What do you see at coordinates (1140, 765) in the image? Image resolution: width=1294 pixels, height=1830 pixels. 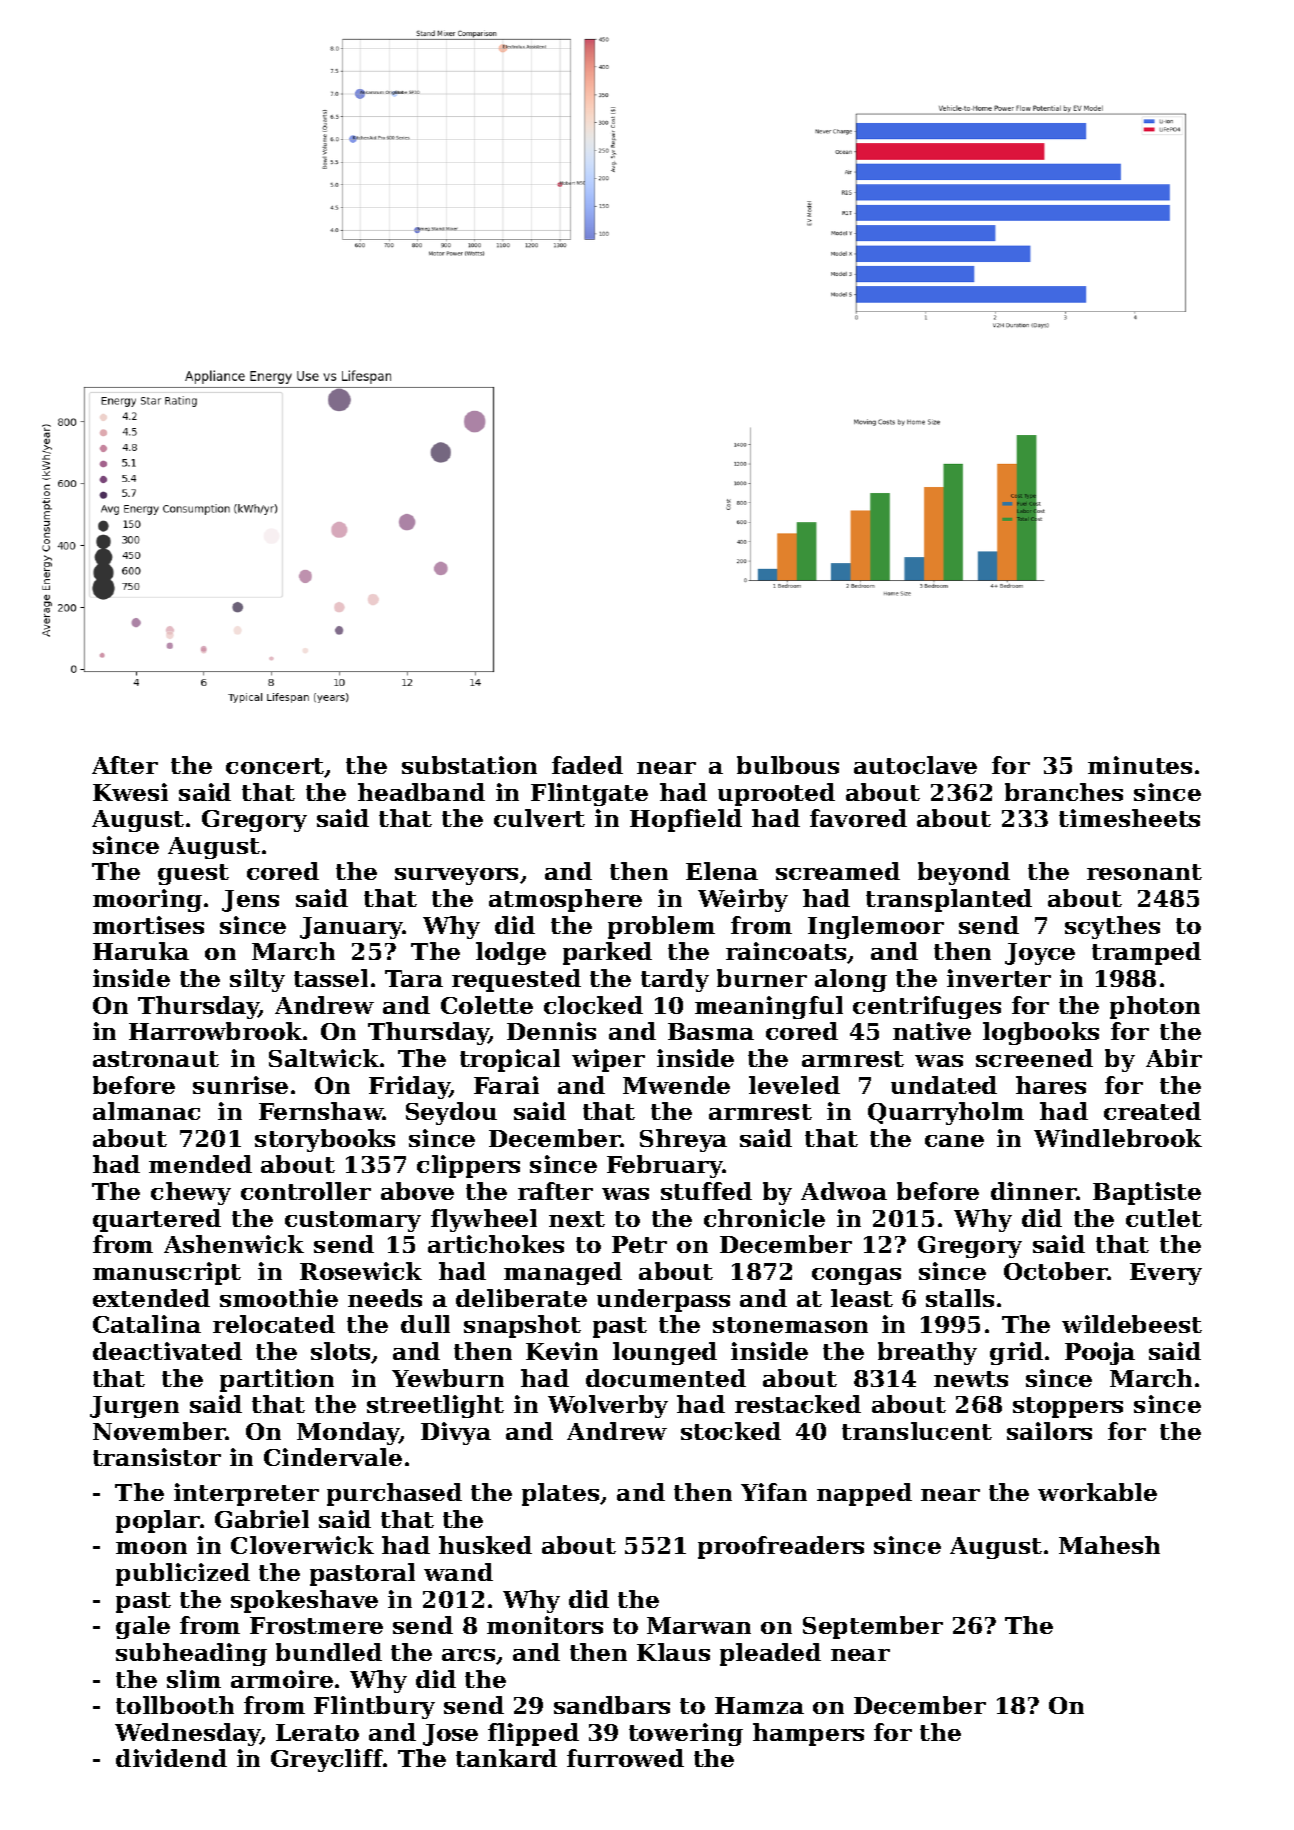 I see `minutes` at bounding box center [1140, 765].
